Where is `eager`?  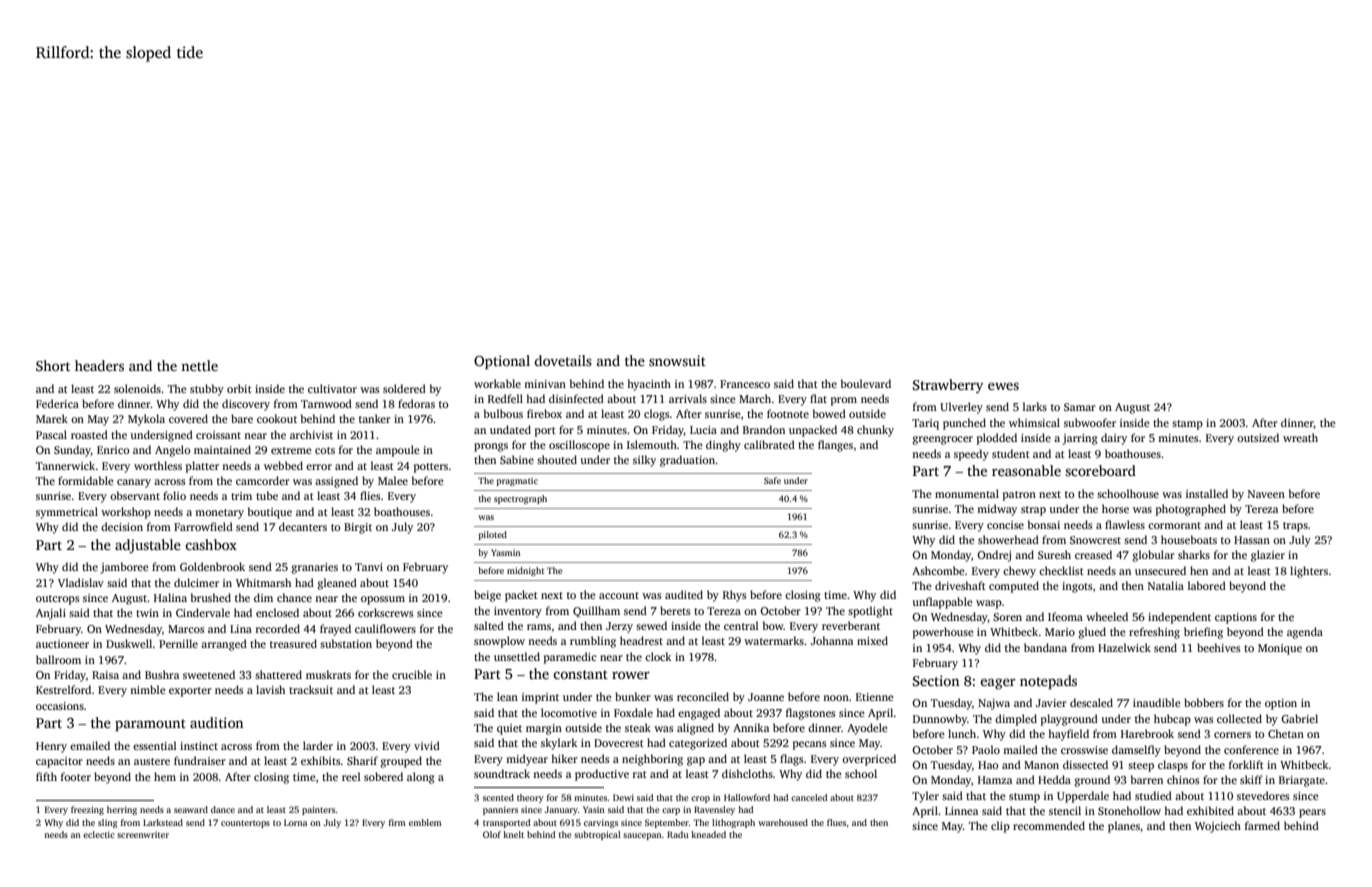
eager is located at coordinates (998, 684).
